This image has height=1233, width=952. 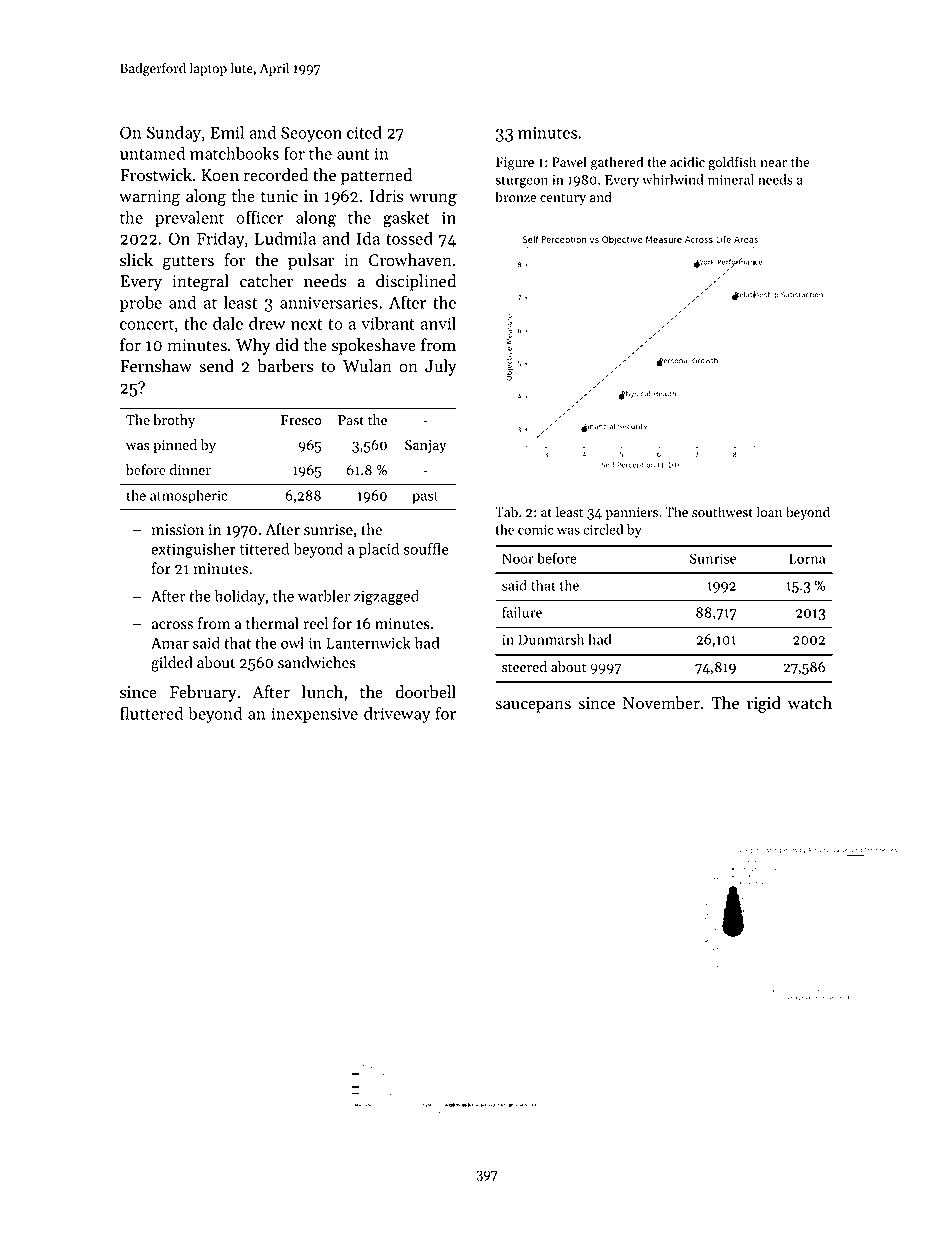 I want to click on sturgeon, so click(x=521, y=182).
